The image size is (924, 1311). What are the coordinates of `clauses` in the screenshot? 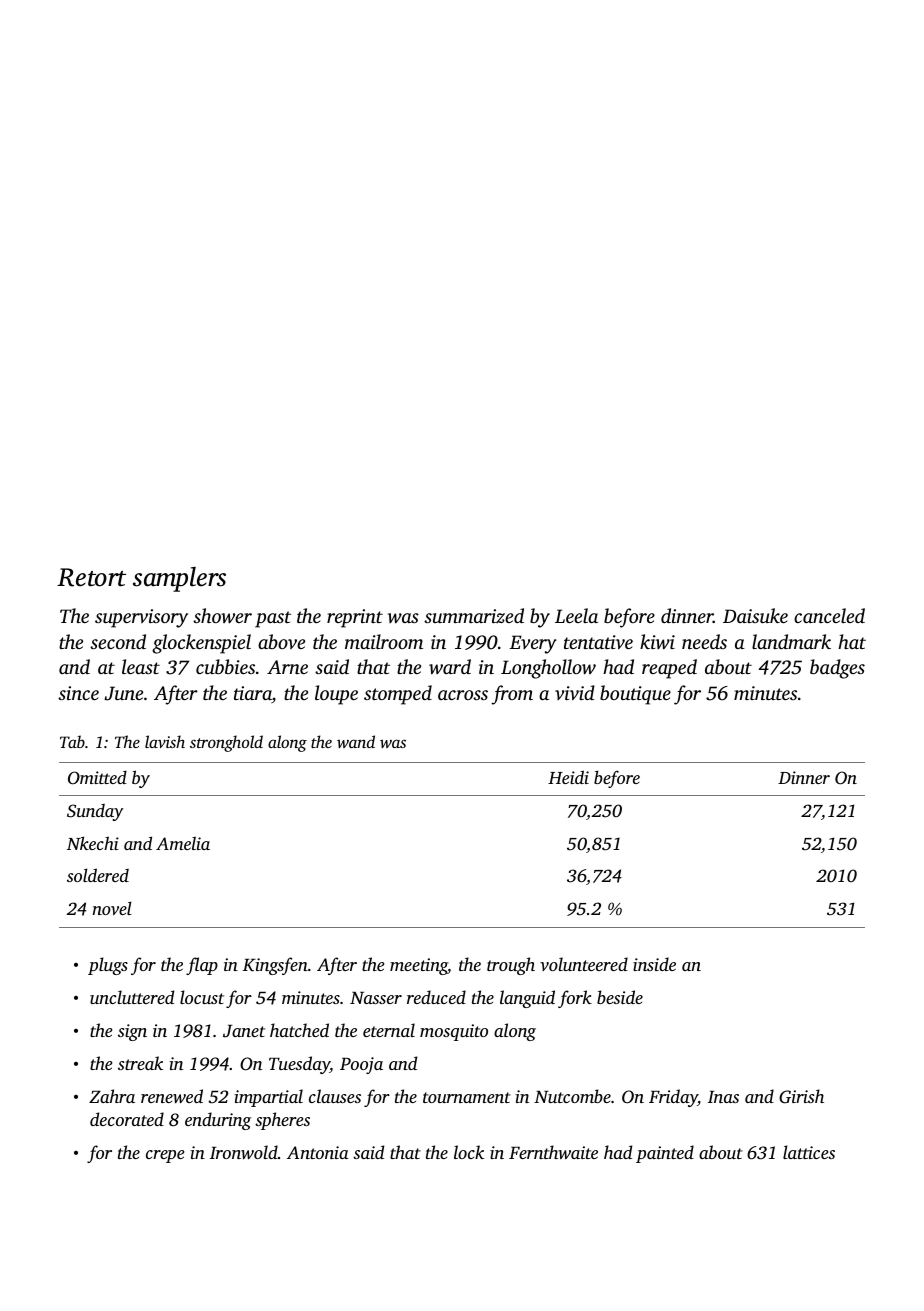 It's located at (335, 1096).
